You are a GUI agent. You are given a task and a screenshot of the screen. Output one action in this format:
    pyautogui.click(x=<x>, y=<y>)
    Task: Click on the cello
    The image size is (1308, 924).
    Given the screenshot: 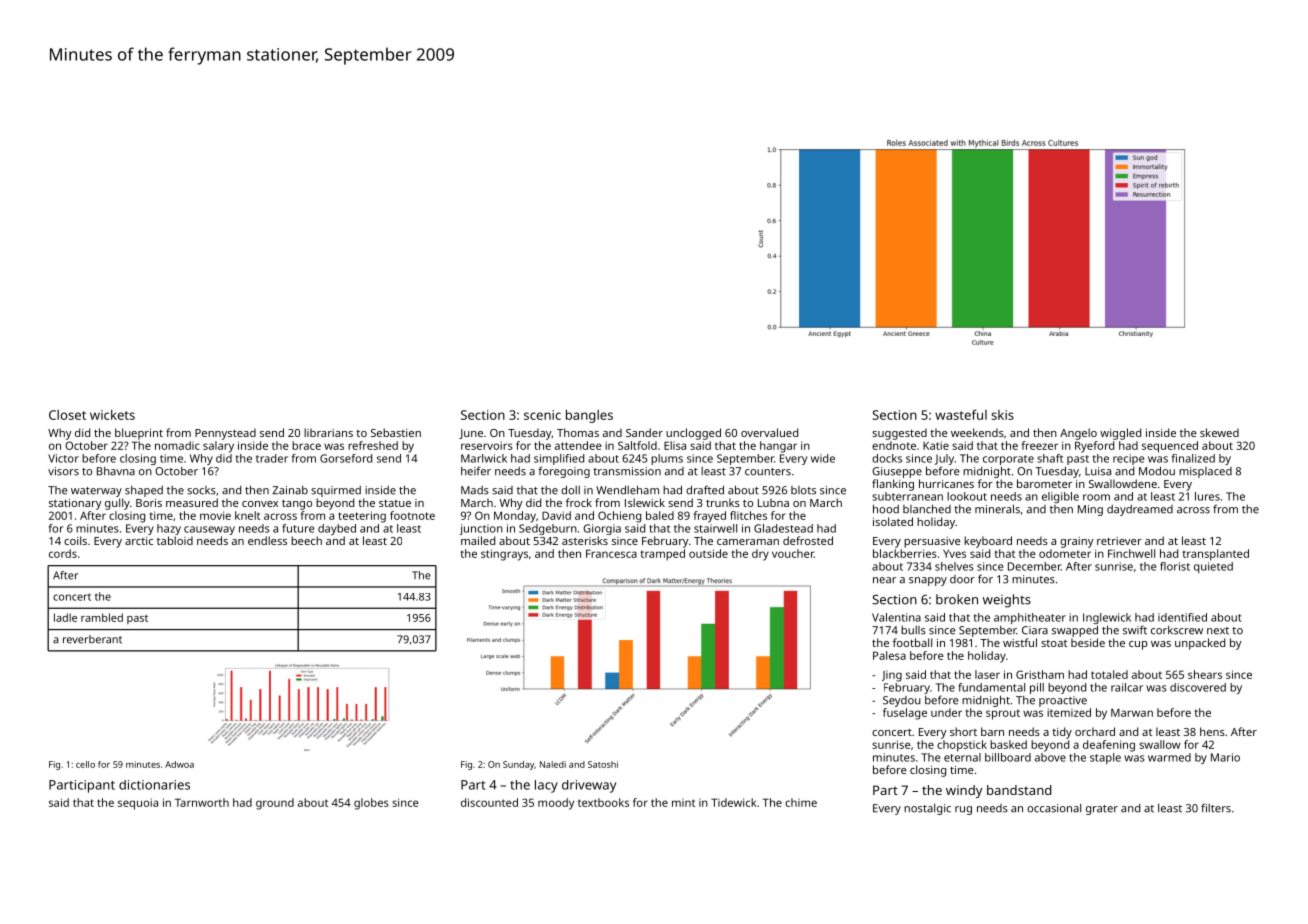 What is the action you would take?
    pyautogui.click(x=85, y=764)
